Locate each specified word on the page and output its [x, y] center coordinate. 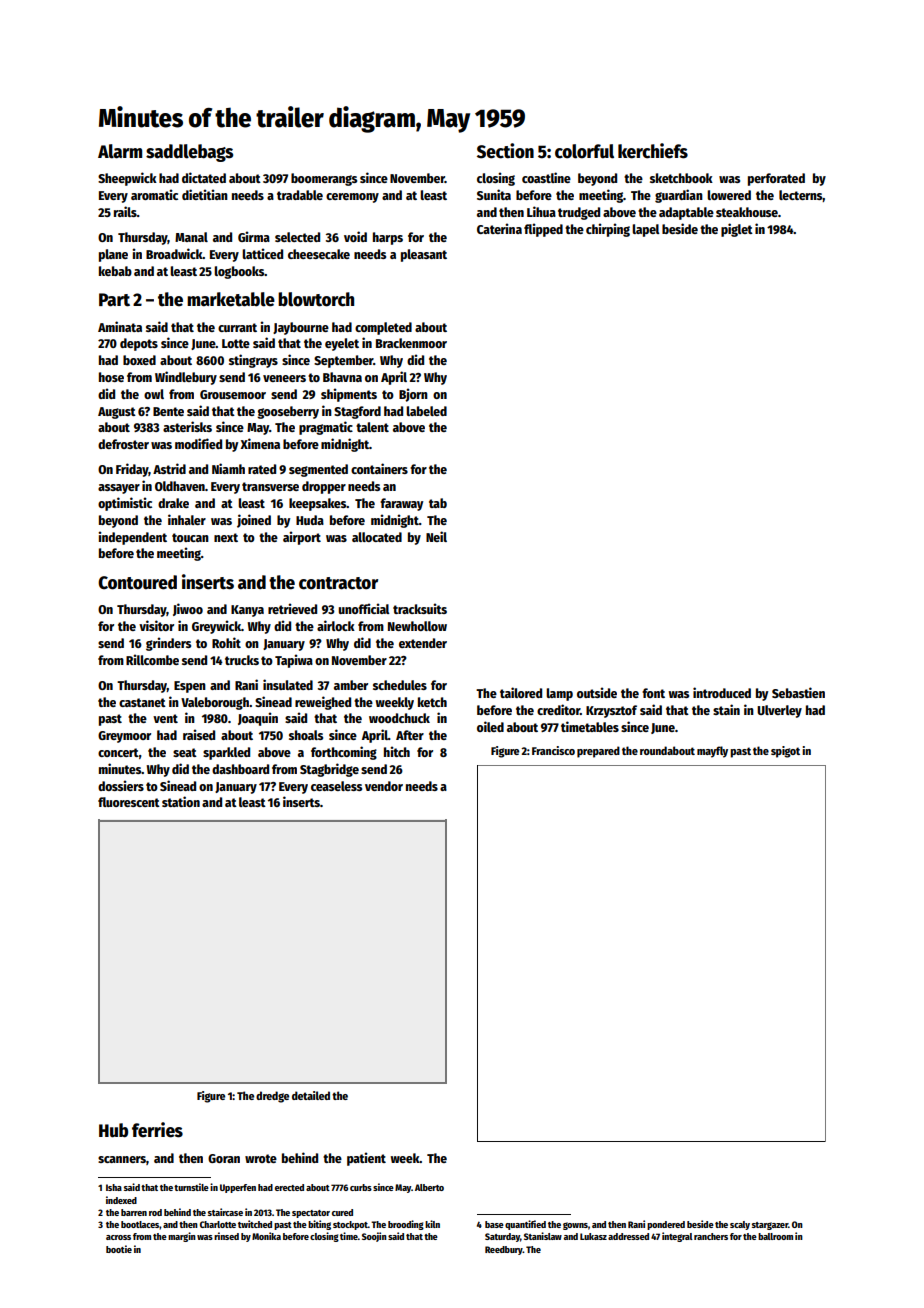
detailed [311, 1095]
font [653, 693]
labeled [426, 411]
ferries [157, 1130]
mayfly [712, 752]
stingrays [253, 361]
